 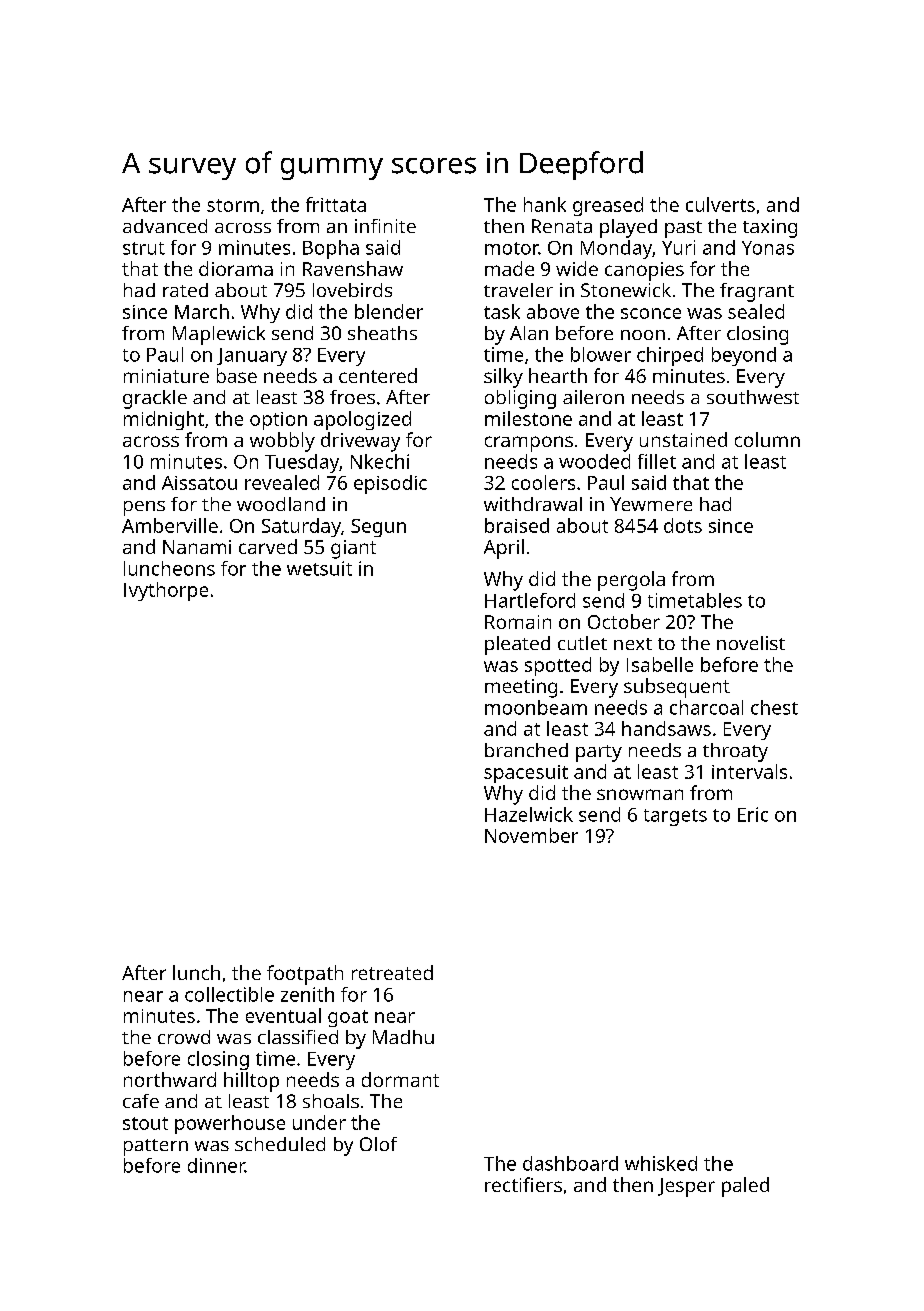 I want to click on November, so click(x=531, y=835).
